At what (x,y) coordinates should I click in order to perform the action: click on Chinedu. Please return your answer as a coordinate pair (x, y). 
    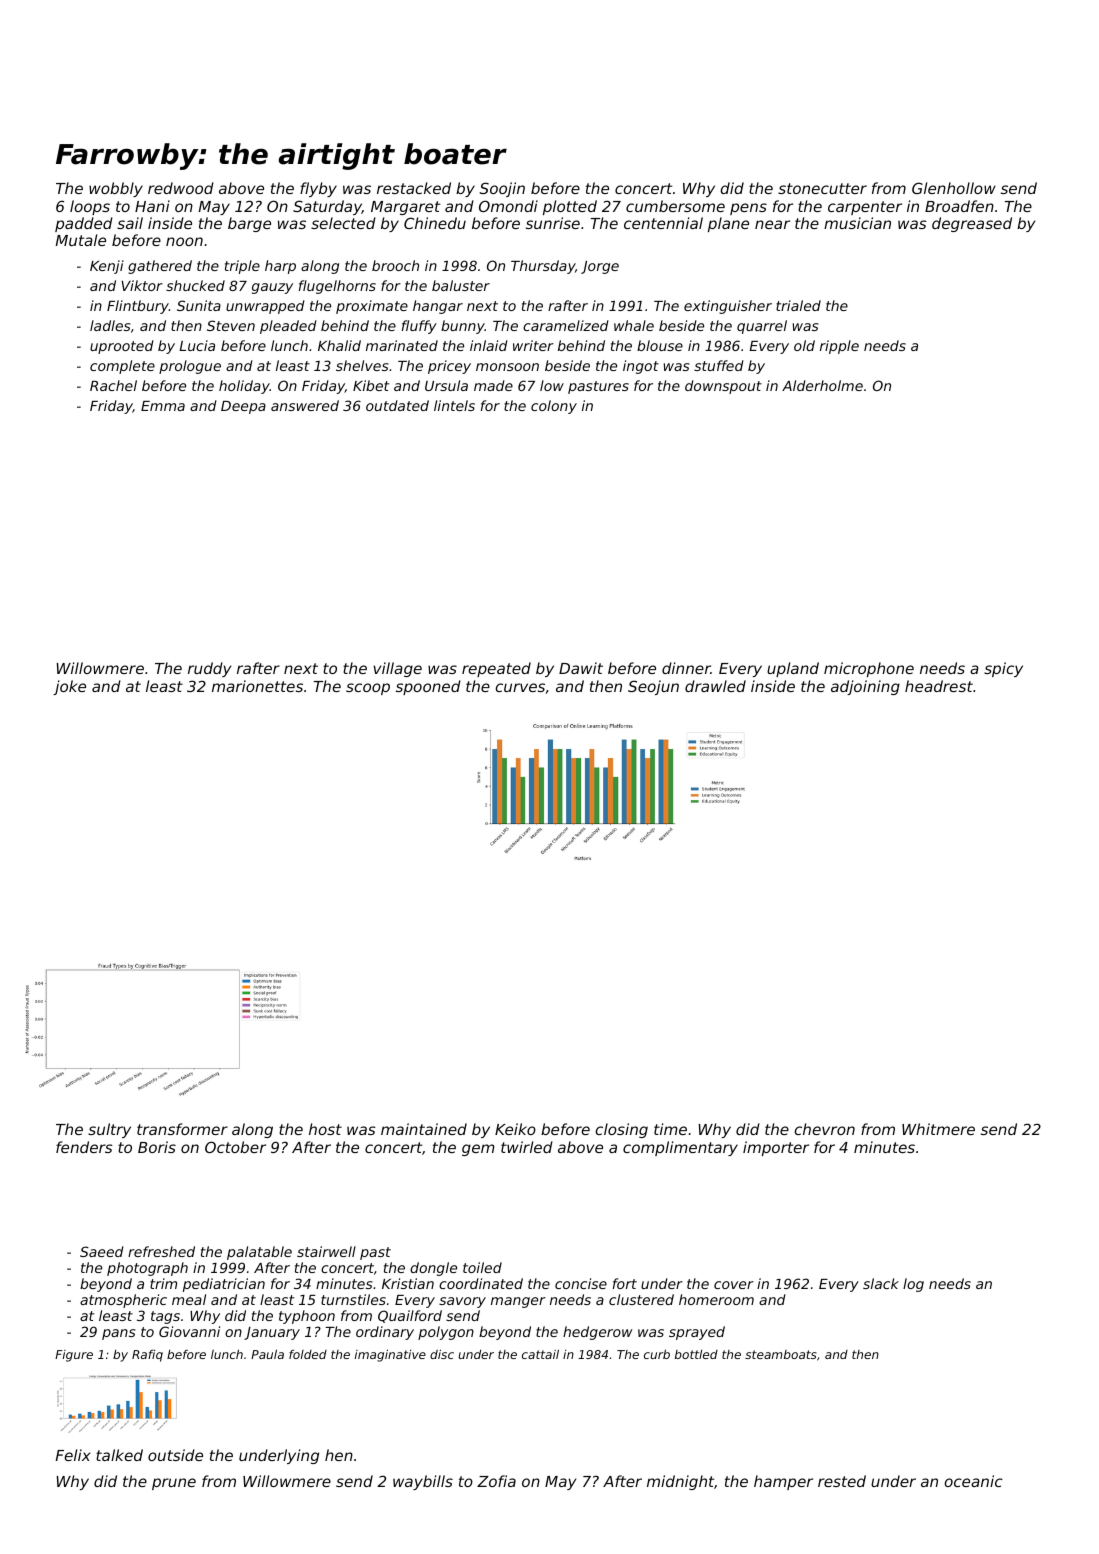
    Looking at the image, I should click on (435, 223).
